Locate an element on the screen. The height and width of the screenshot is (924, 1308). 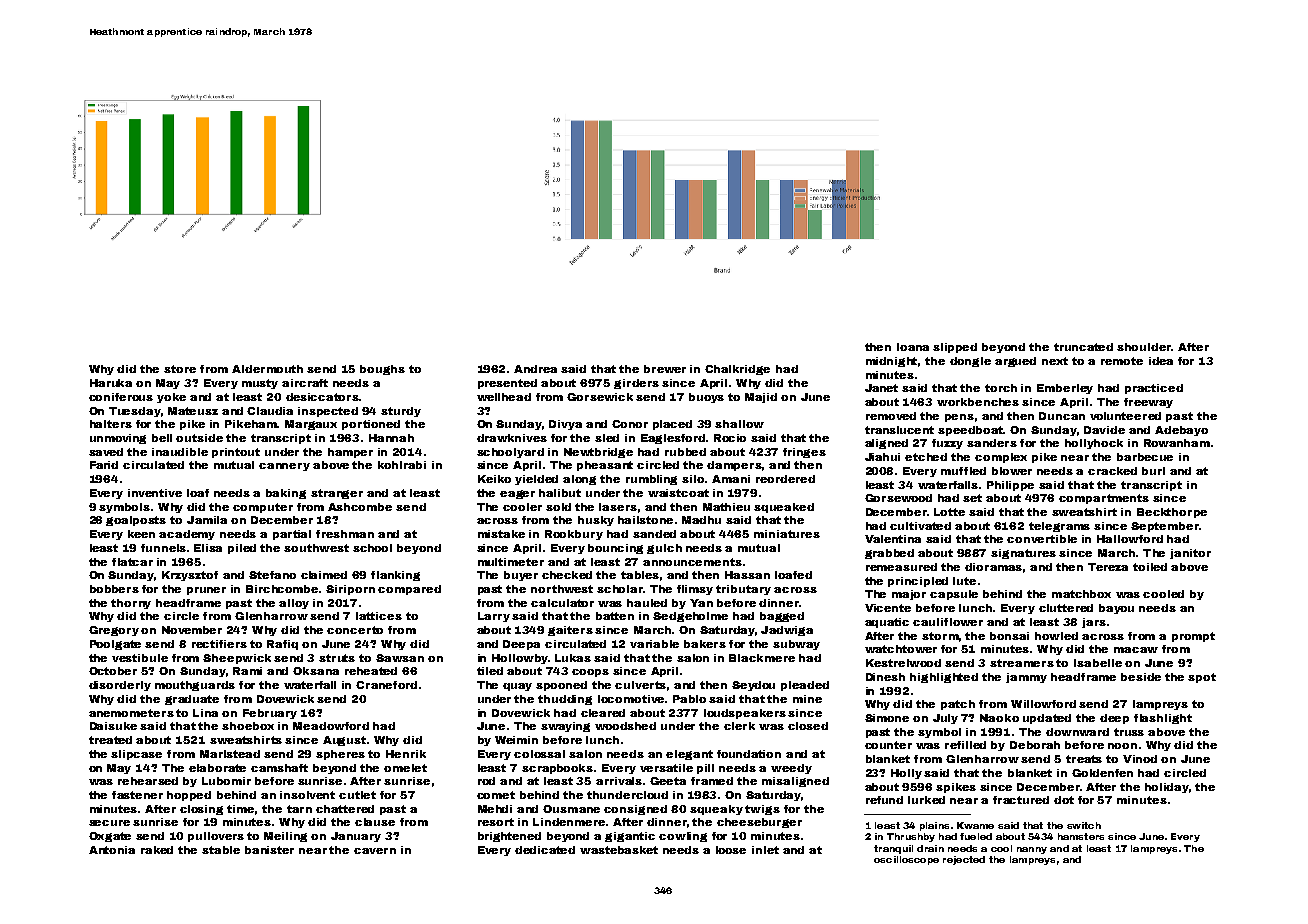
midnight is located at coordinates (892, 362).
